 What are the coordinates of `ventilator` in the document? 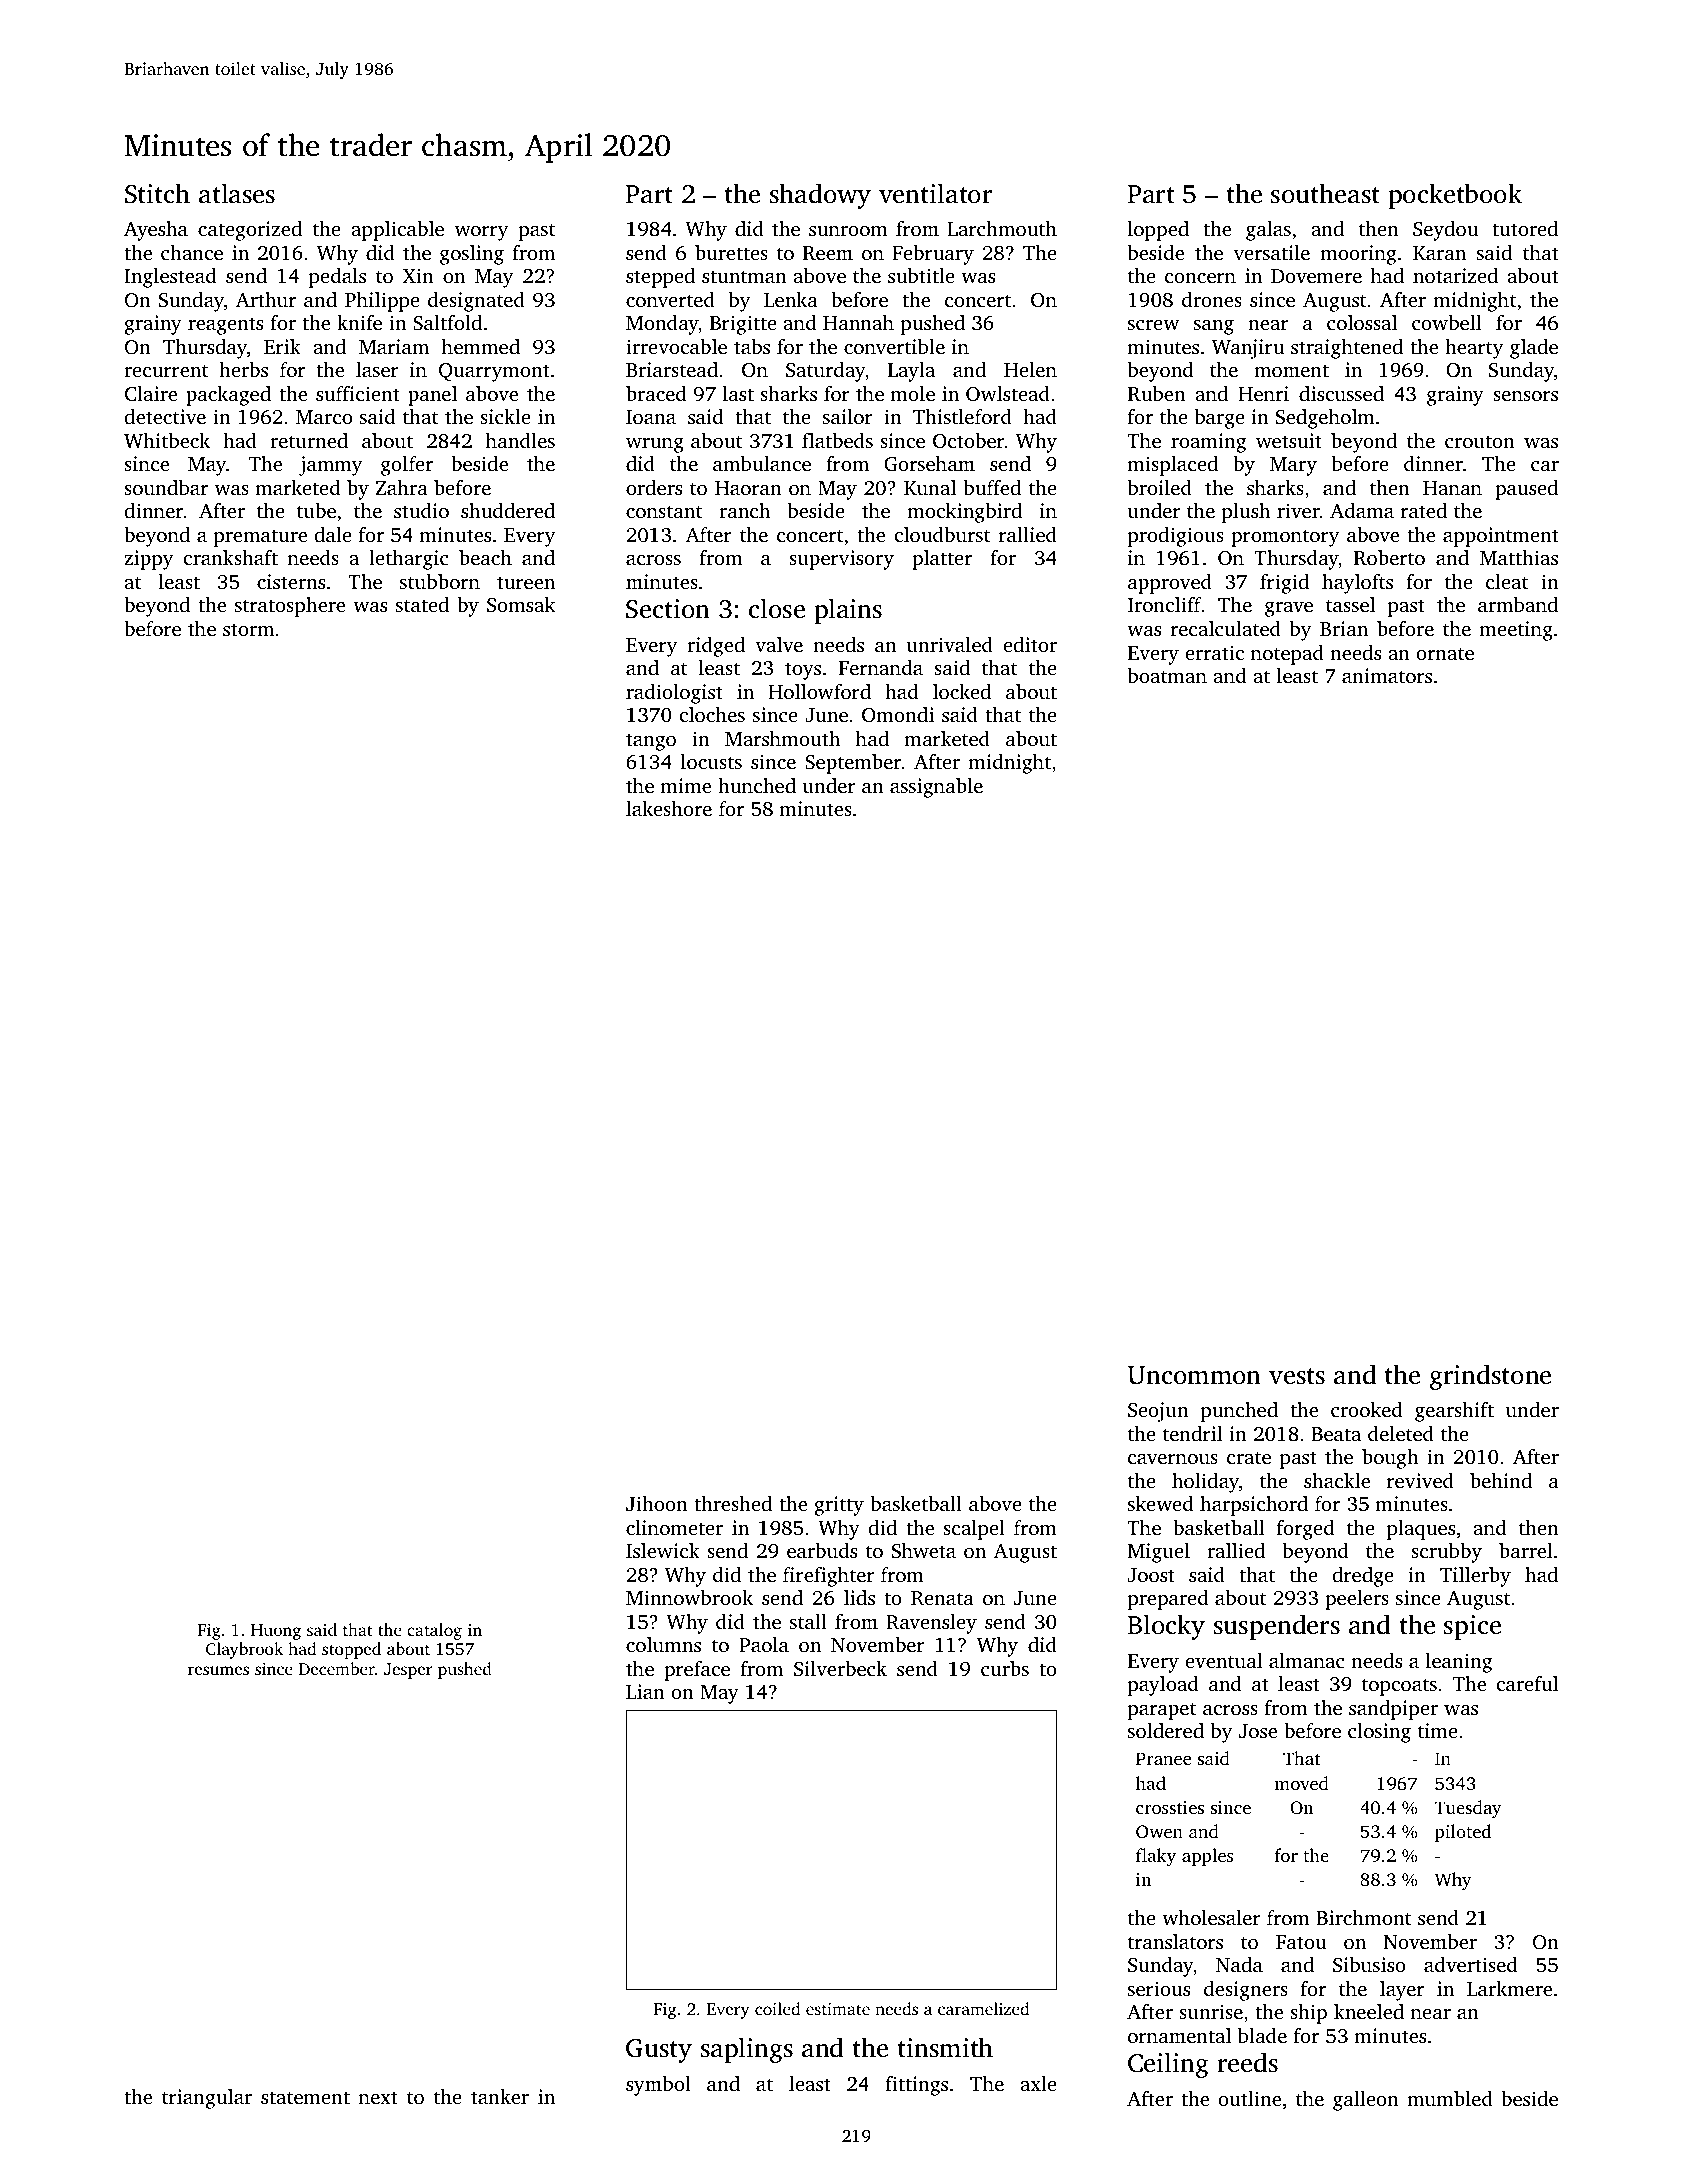 It's located at (935, 193).
